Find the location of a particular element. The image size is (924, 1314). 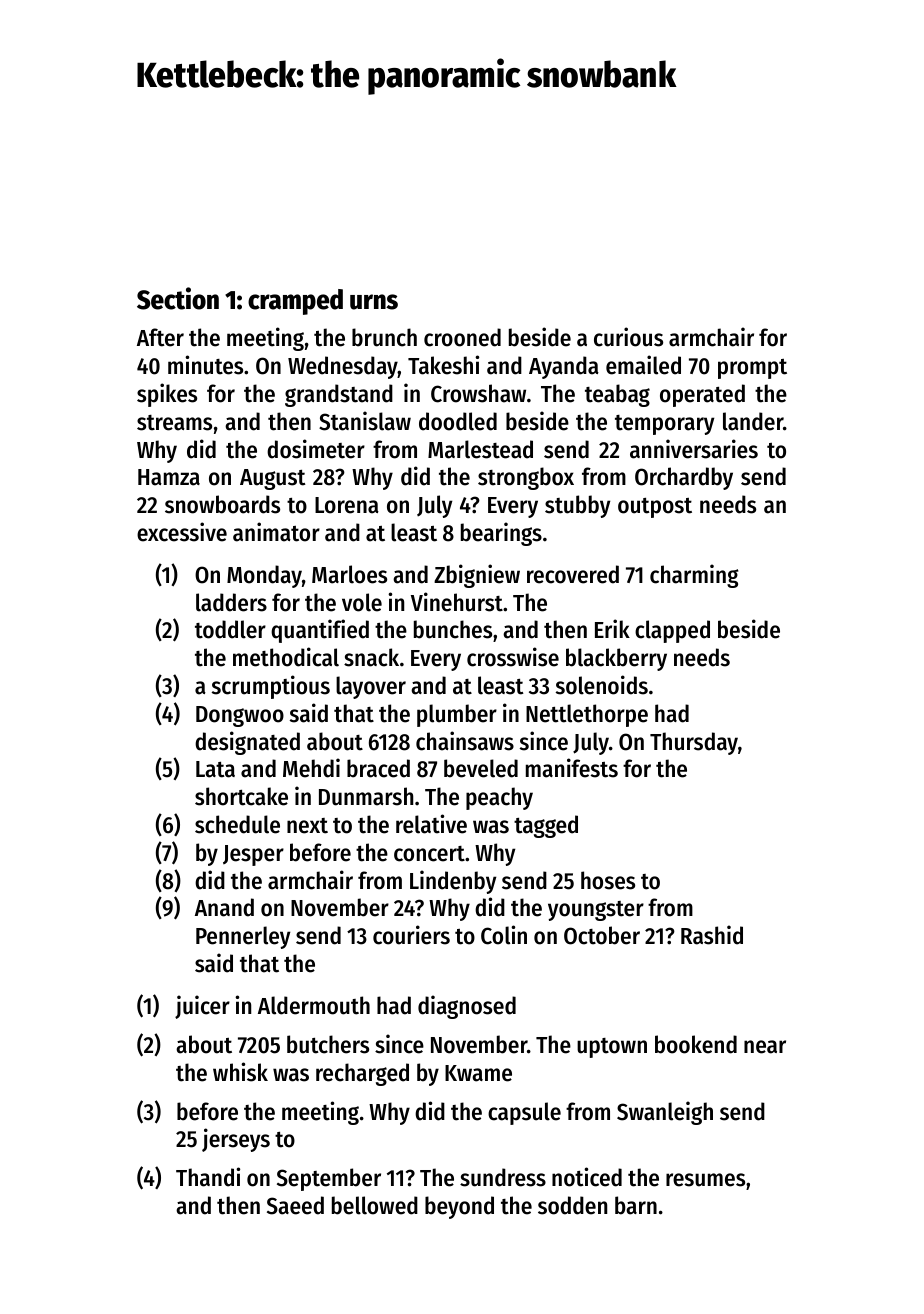

Stanislaw is located at coordinates (365, 421).
